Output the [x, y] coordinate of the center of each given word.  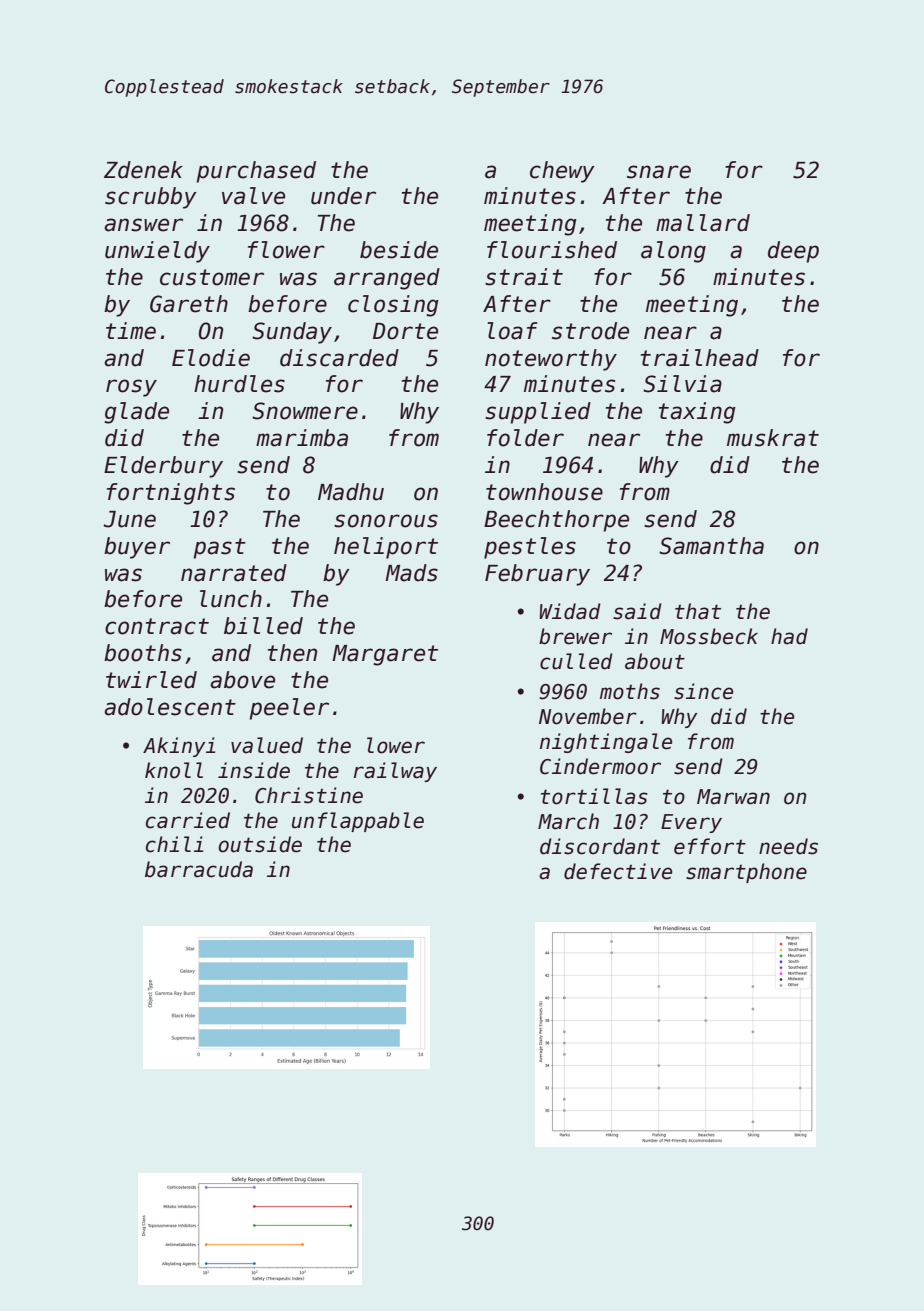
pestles [530, 548]
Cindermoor [600, 766]
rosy [131, 388]
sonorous [386, 521]
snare [659, 172]
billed [263, 626]
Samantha [711, 546]
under [343, 196]
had [789, 636]
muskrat [773, 438]
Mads [411, 573]
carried [188, 820]
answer [143, 225]
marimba [302, 438]
